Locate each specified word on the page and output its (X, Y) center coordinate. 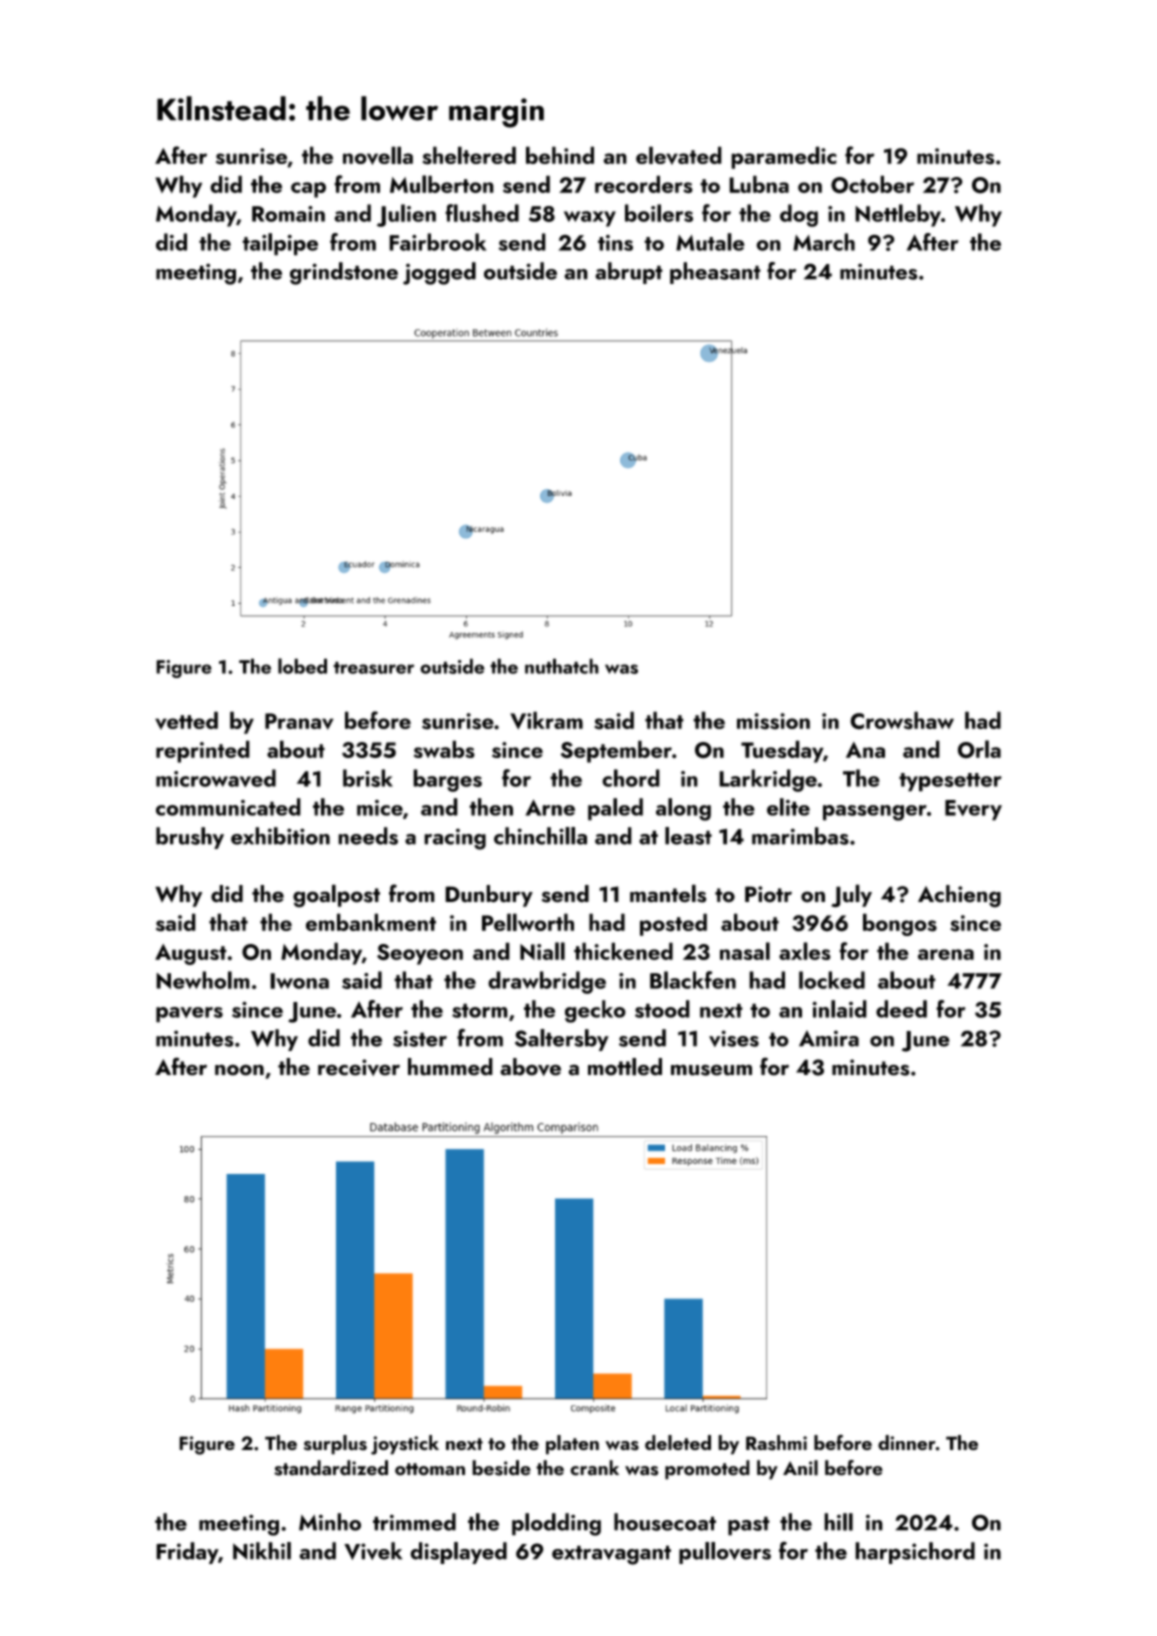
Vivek (373, 1551)
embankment (371, 922)
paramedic (784, 157)
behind (560, 155)
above (530, 1067)
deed (901, 1009)
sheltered (469, 155)
